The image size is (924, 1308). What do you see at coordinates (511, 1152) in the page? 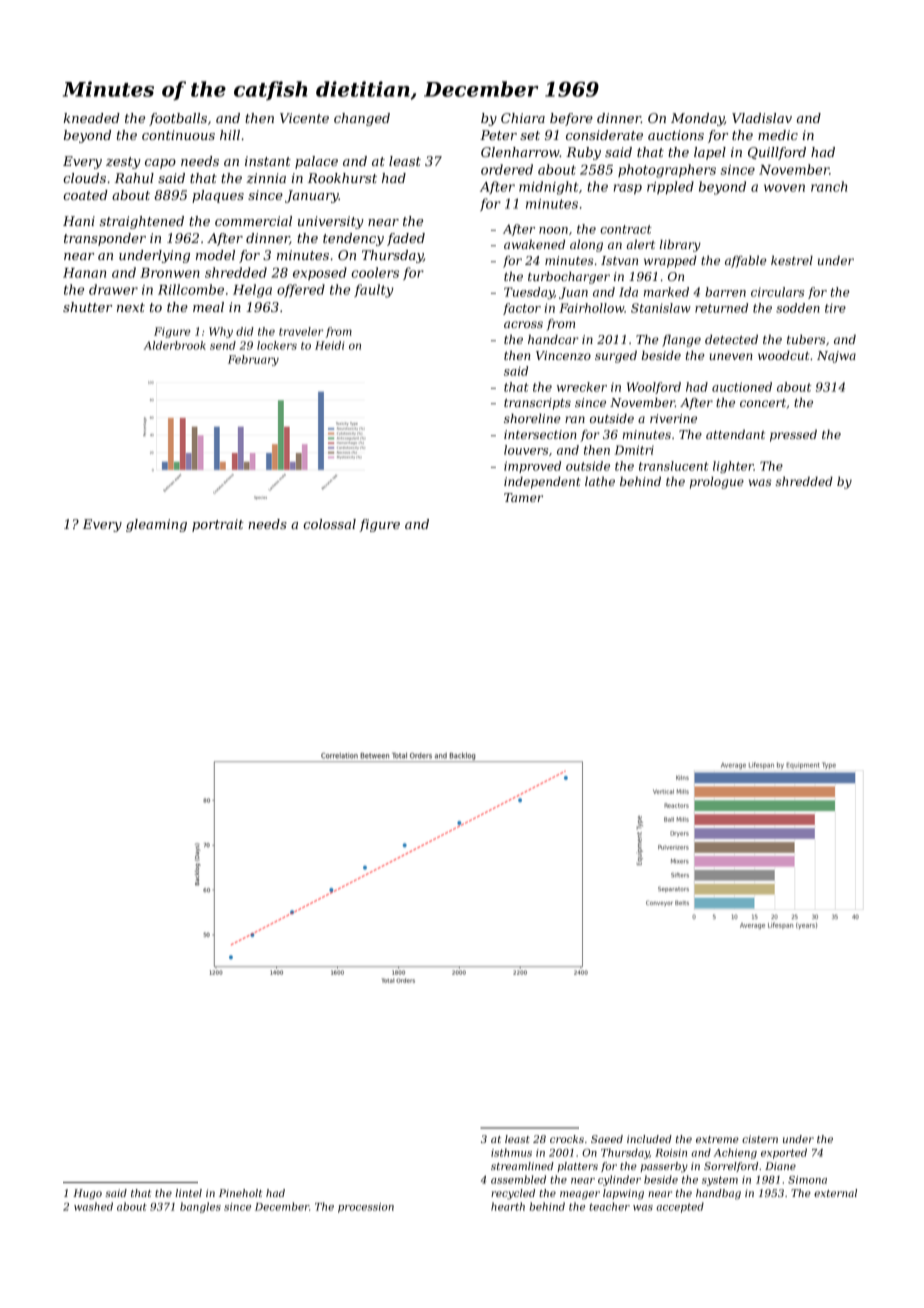
I see `isthmus` at bounding box center [511, 1152].
